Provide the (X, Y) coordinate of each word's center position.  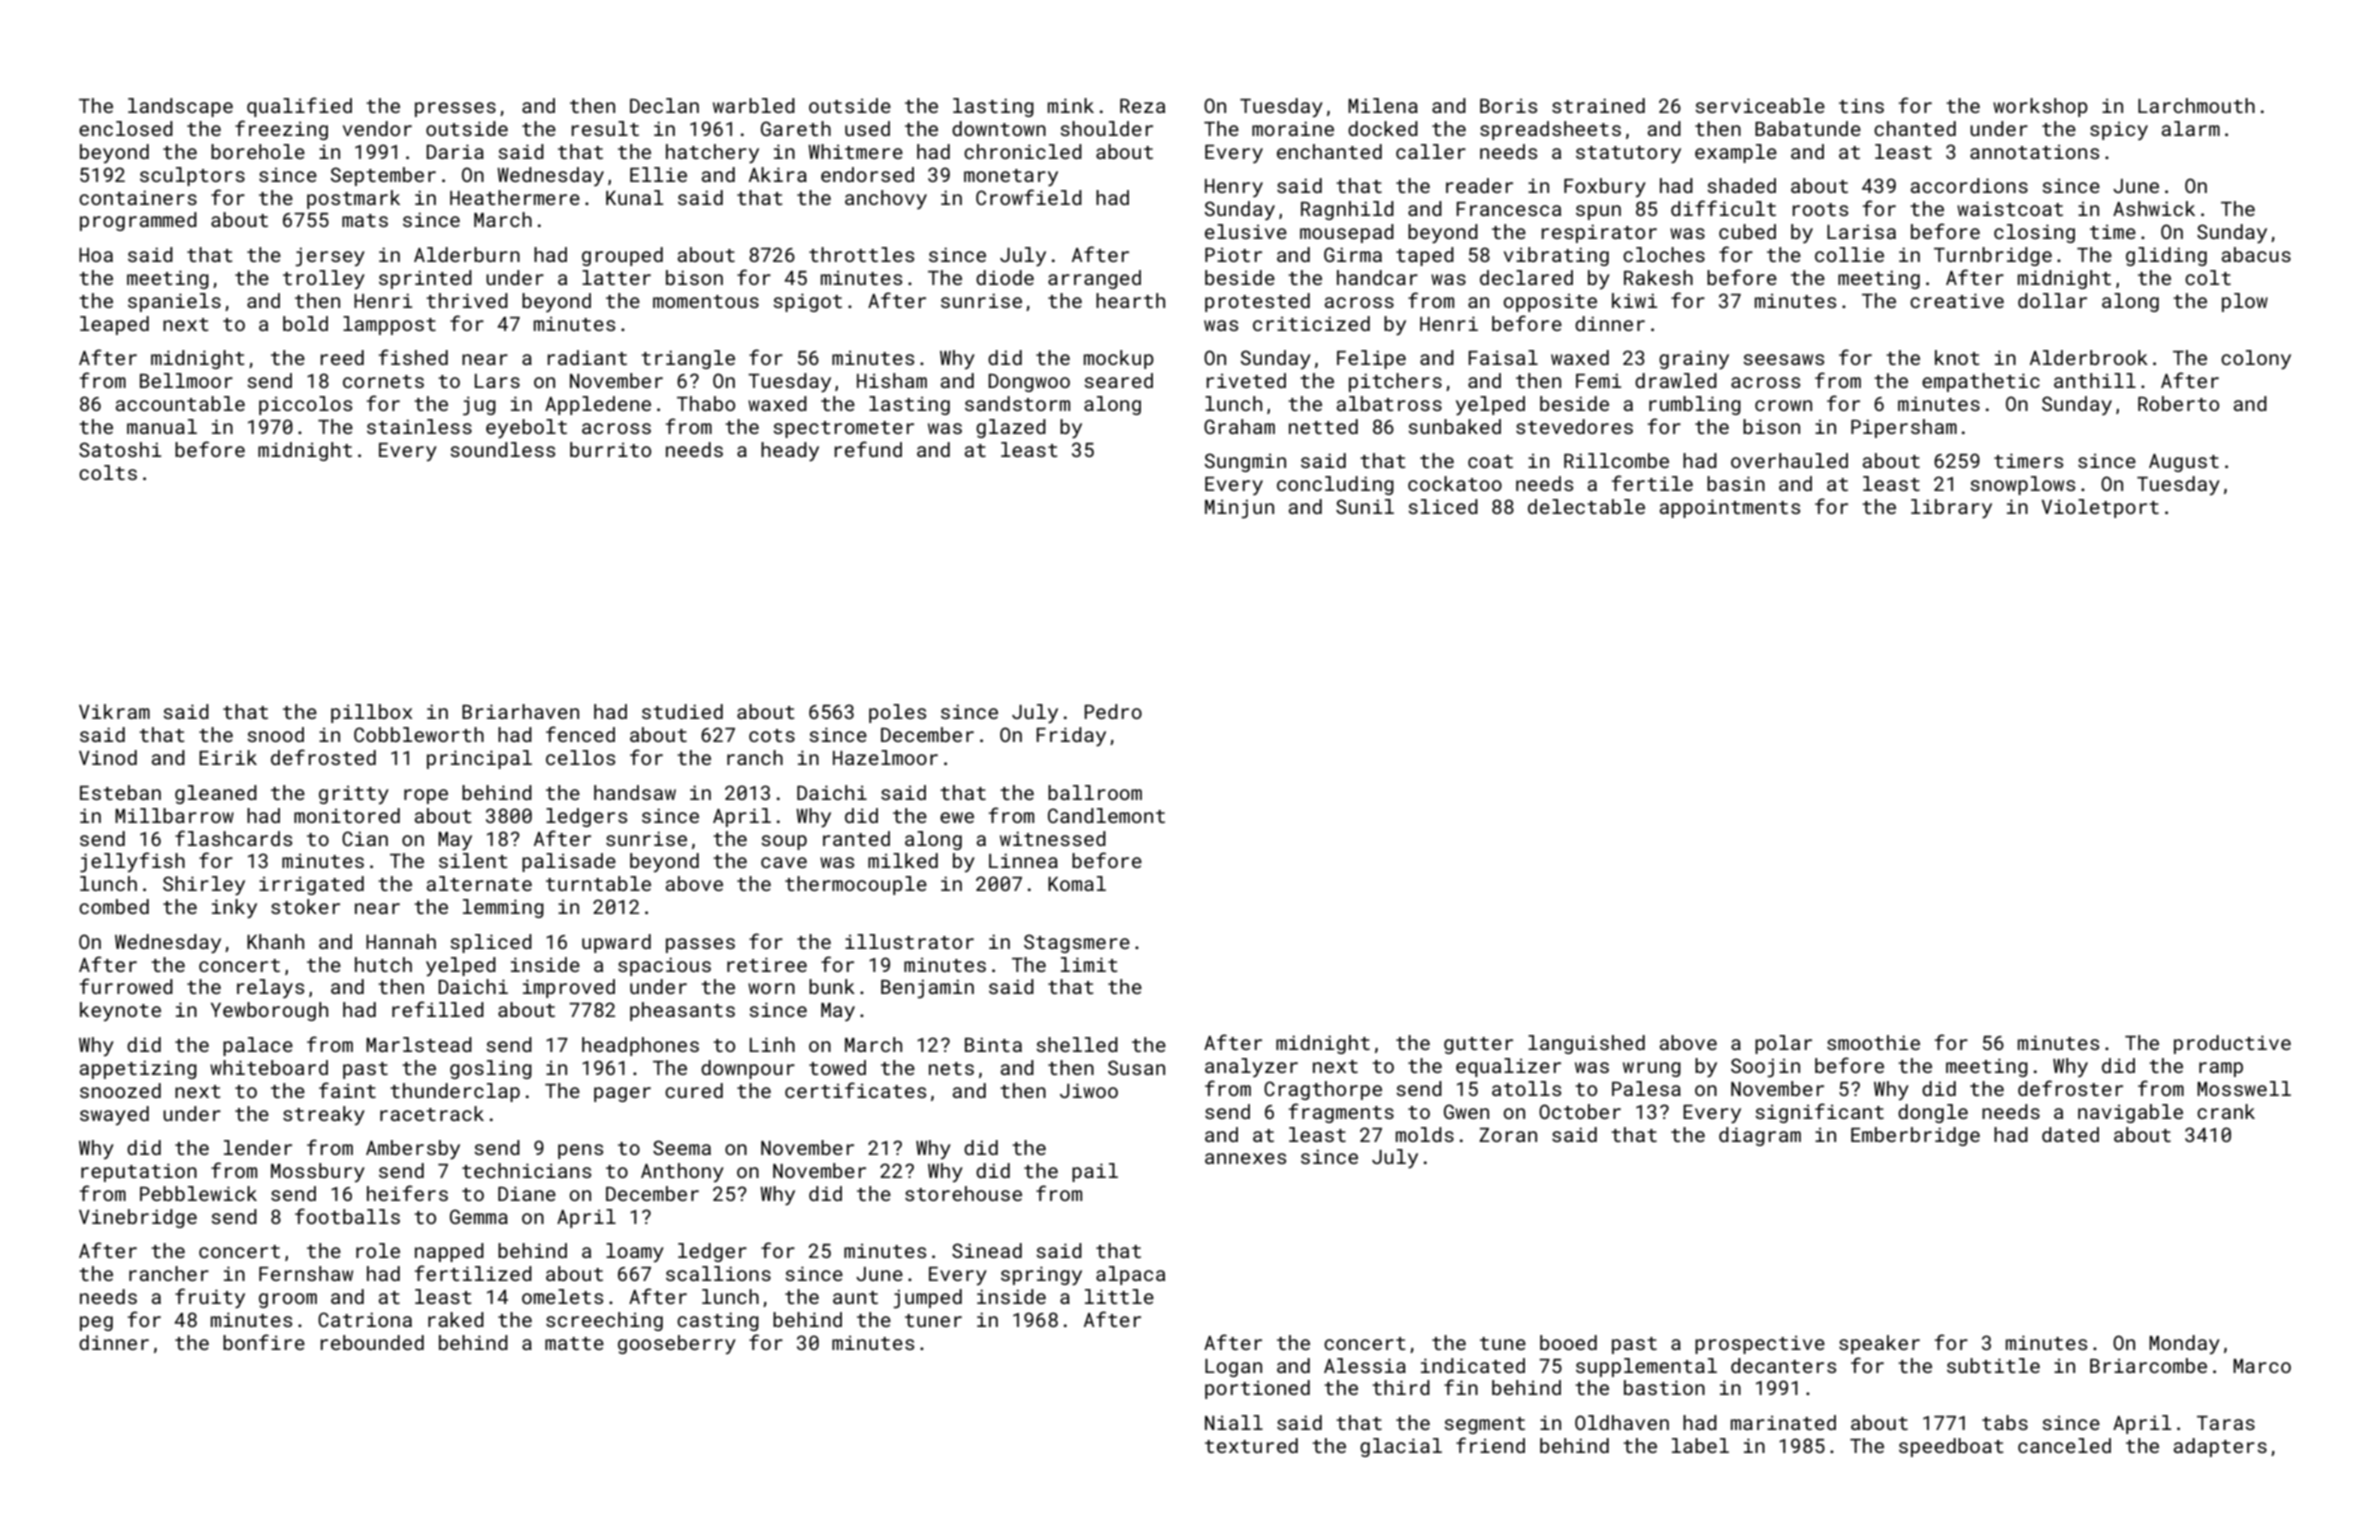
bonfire (264, 1342)
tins (1861, 106)
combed (114, 906)
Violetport (2100, 508)
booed (1568, 1342)
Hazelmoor (885, 757)
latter (616, 277)
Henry (1234, 188)
